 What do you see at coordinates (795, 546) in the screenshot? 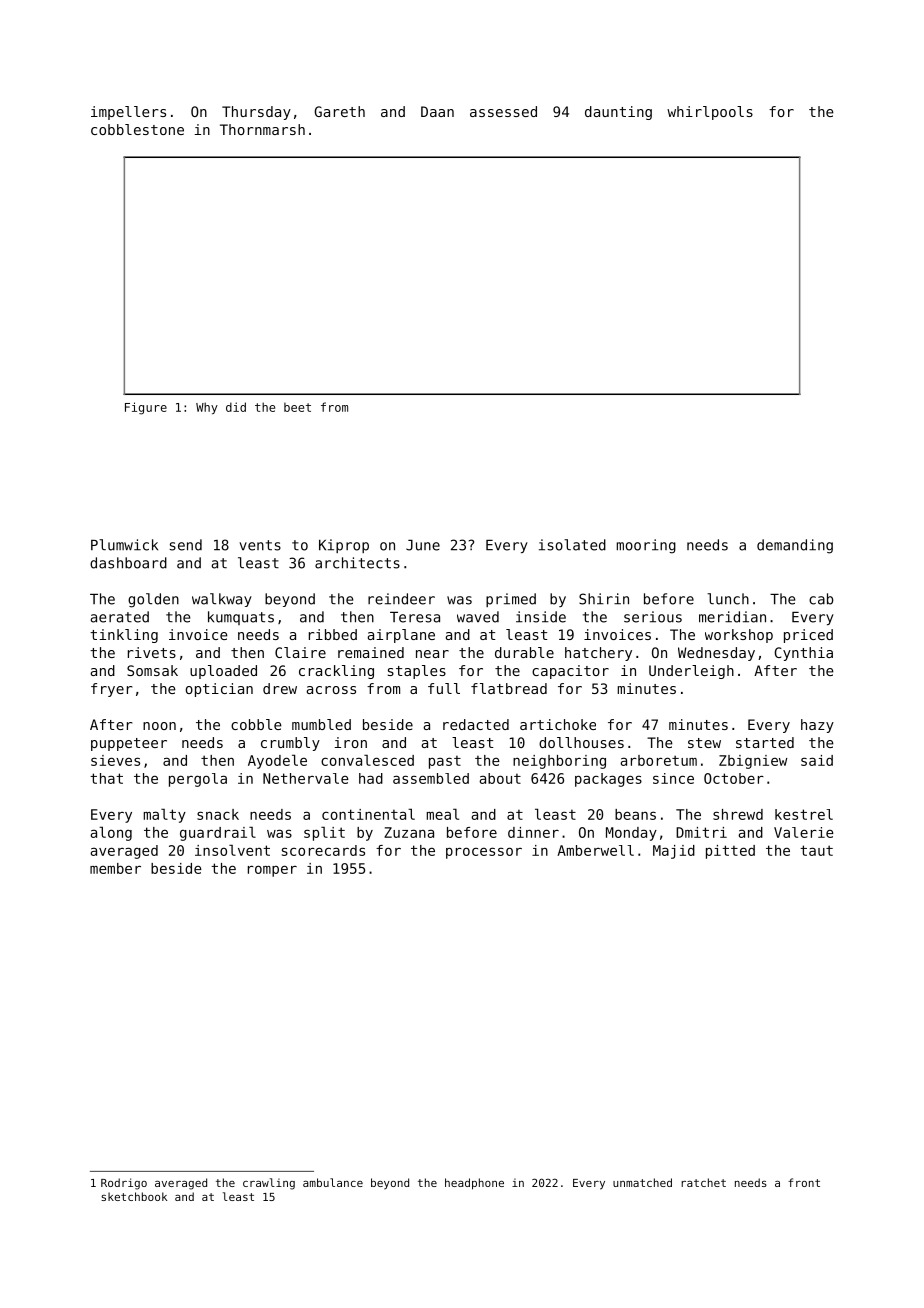
I see `demanding` at bounding box center [795, 546].
